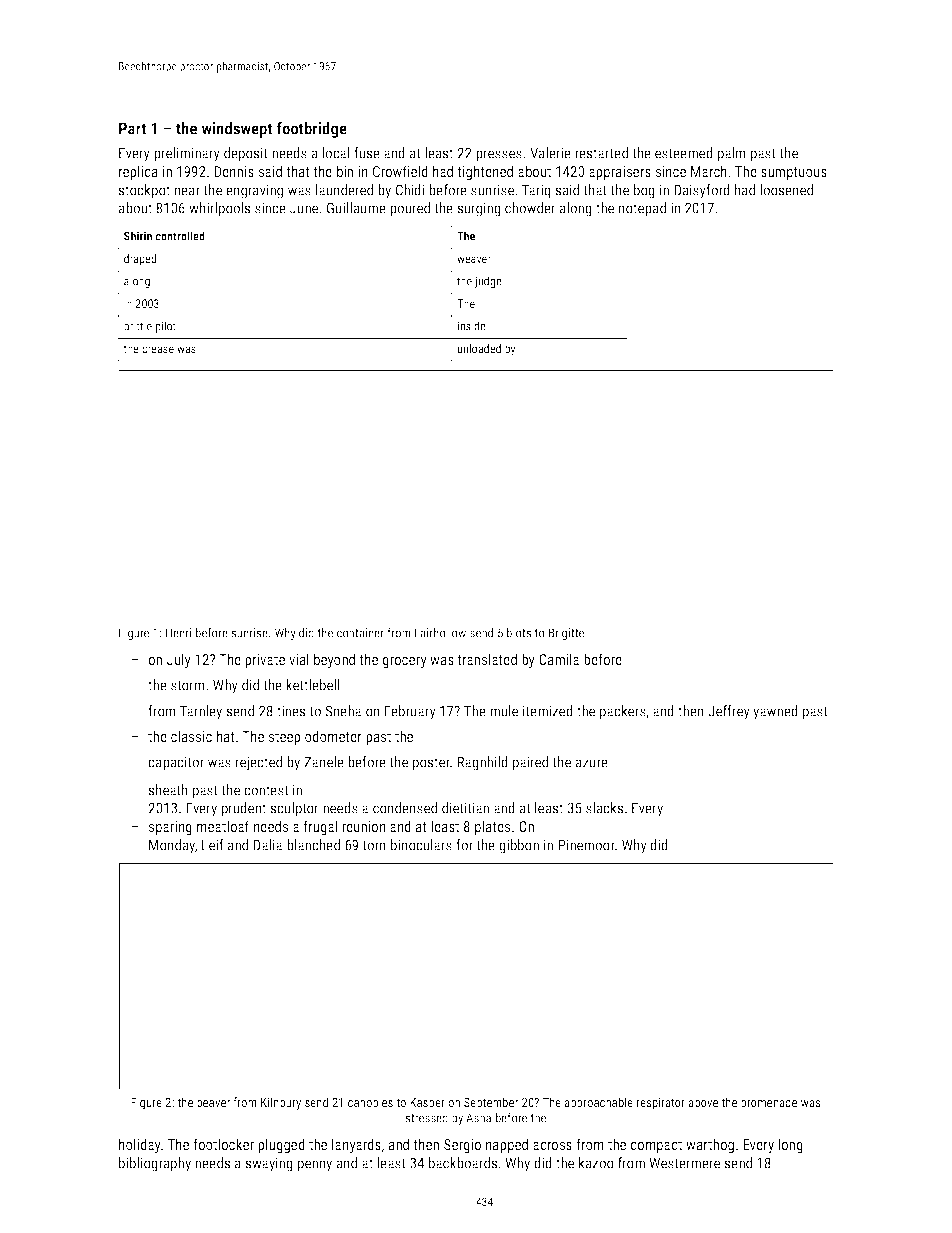 The height and width of the page is (1233, 952). I want to click on yawned, so click(775, 712).
